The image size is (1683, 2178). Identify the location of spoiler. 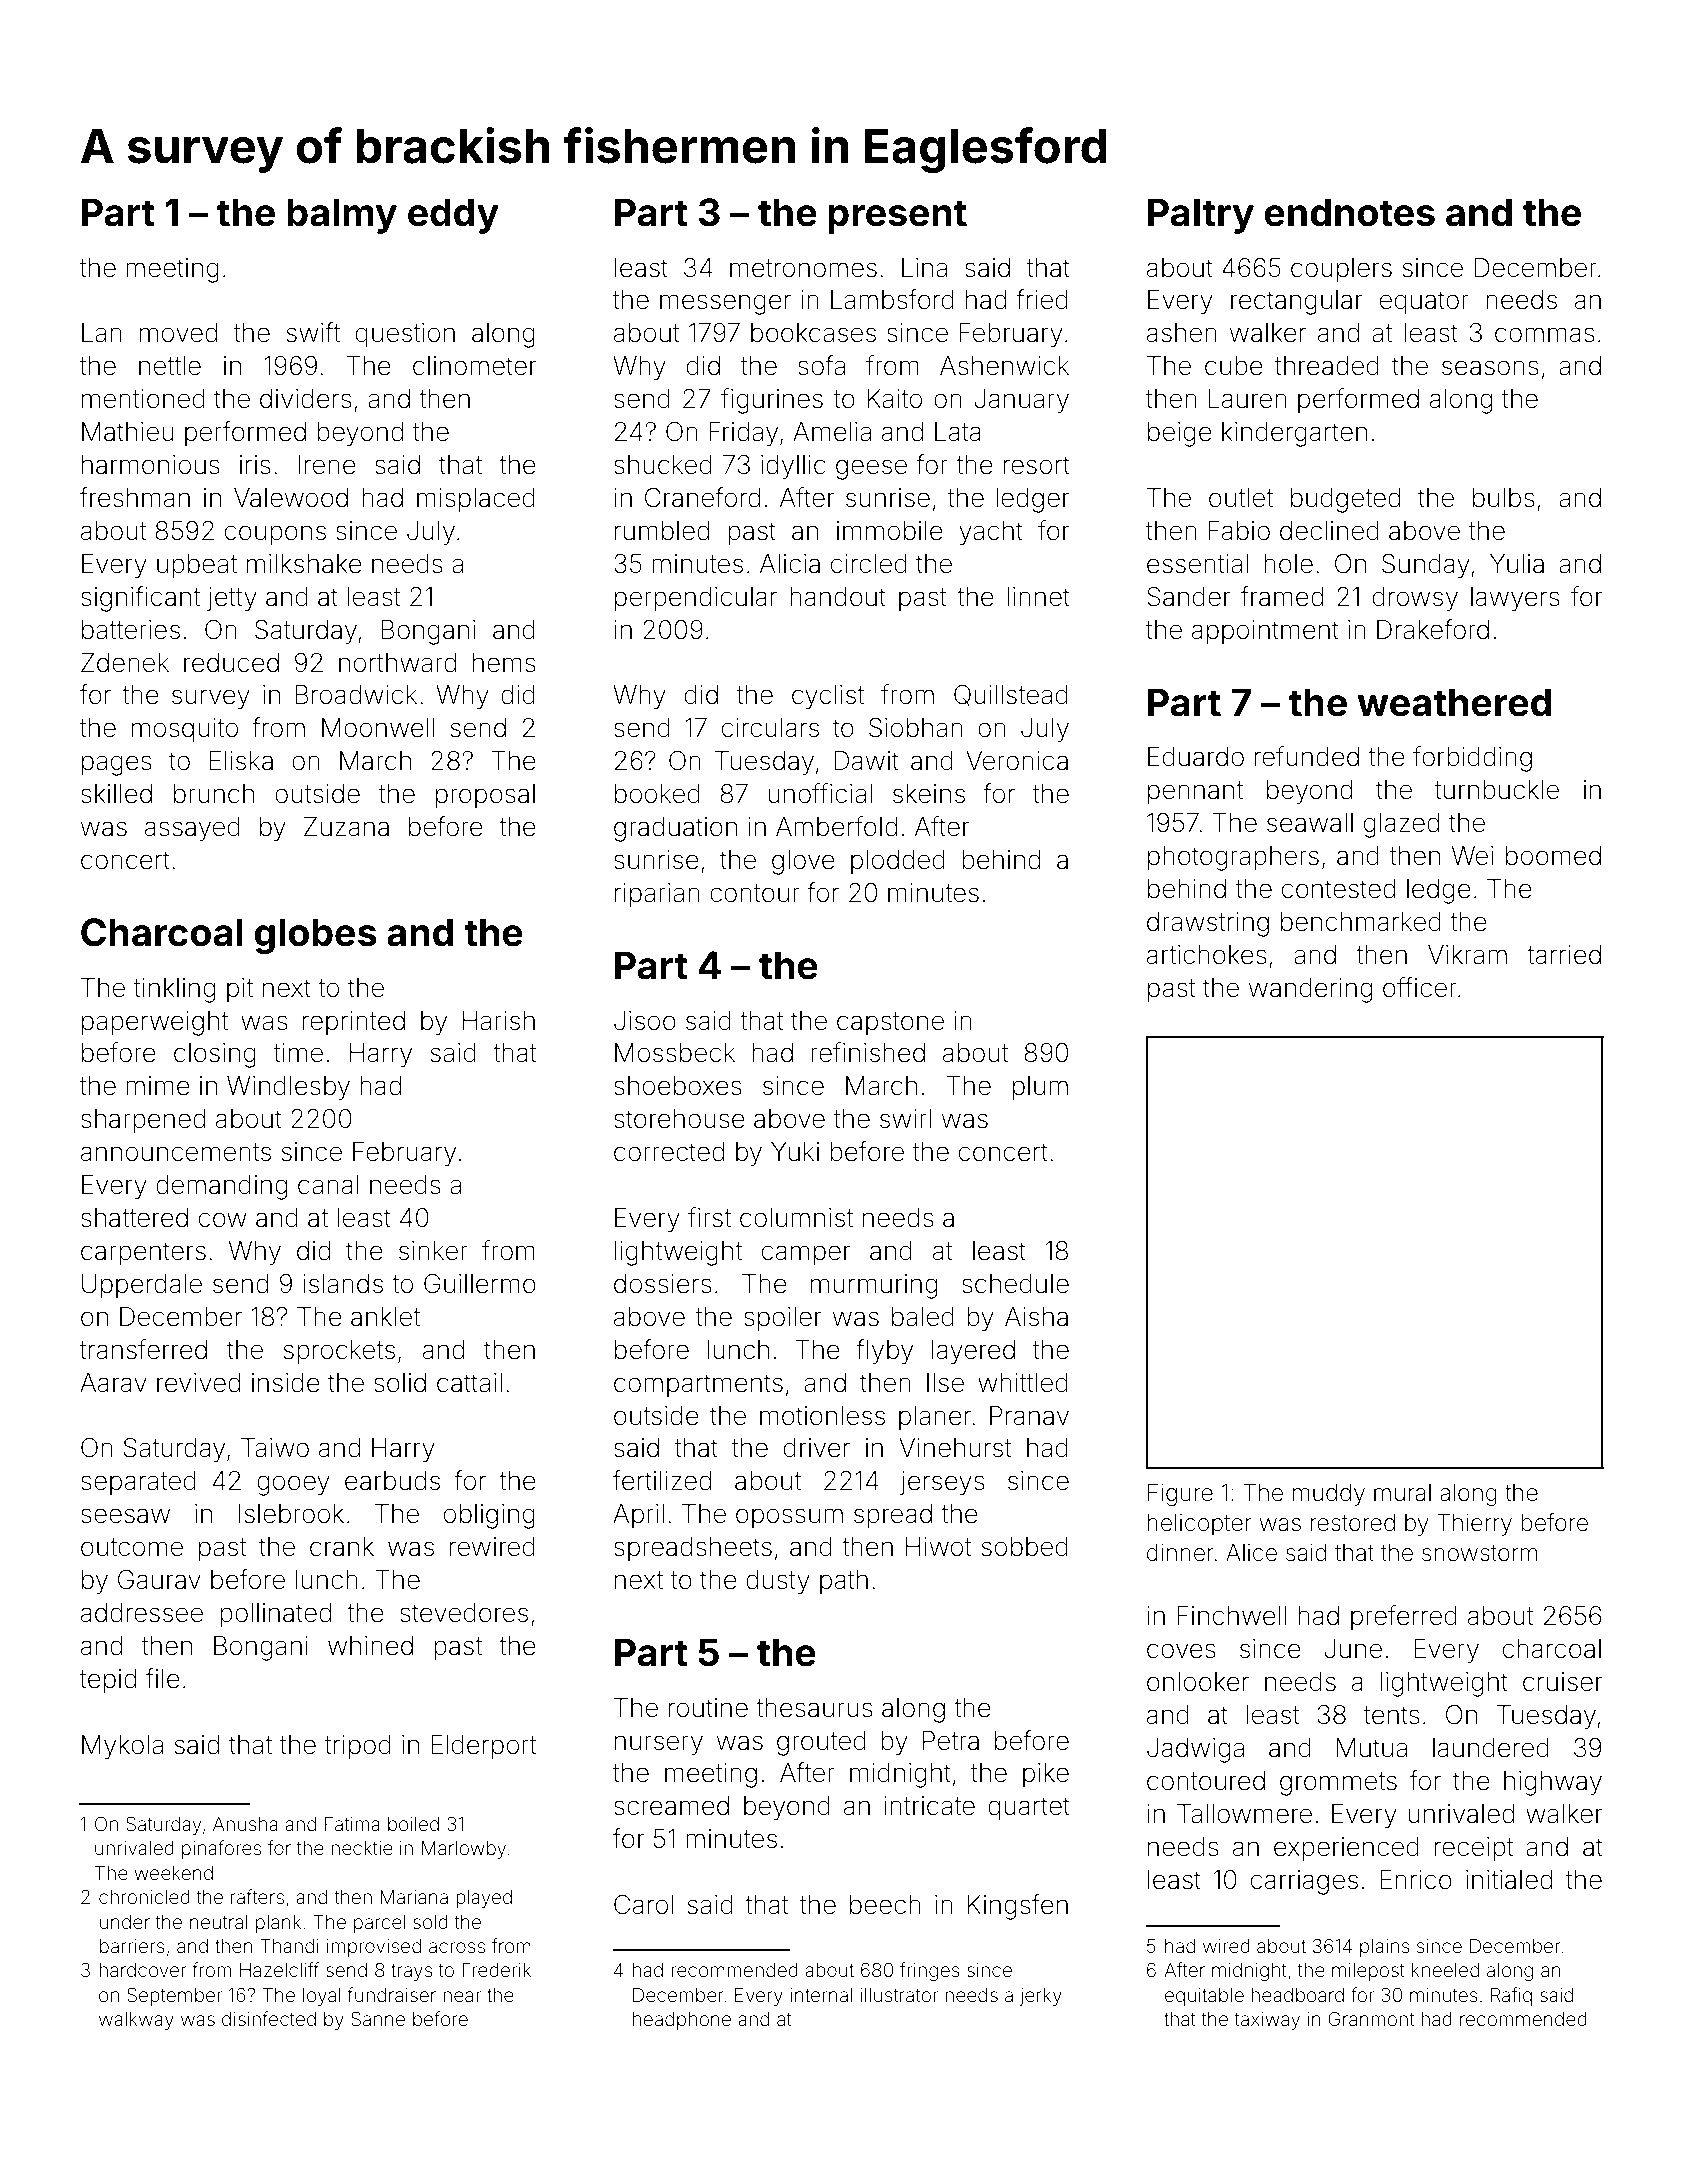
(782, 1319).
